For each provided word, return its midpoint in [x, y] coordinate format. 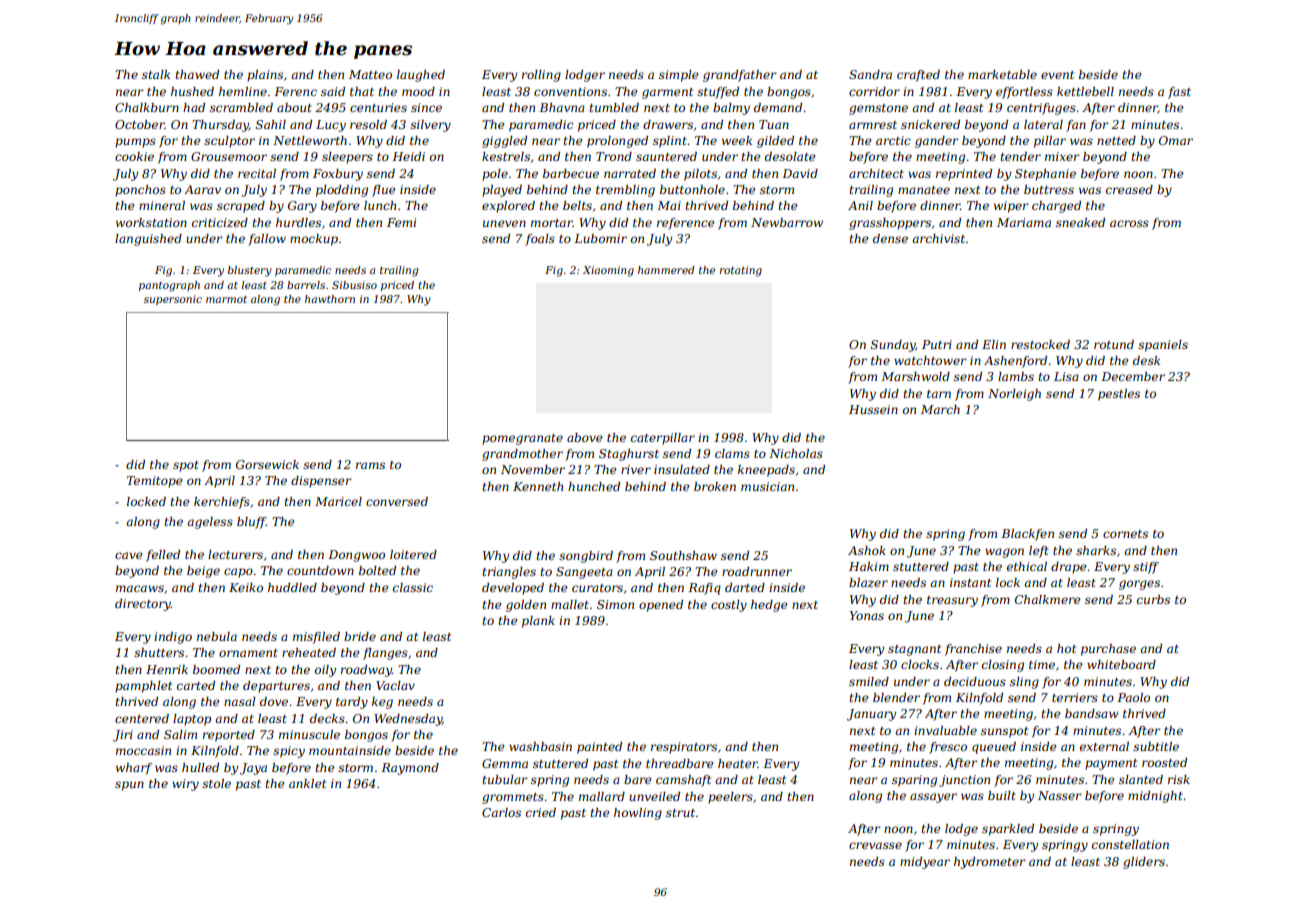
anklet [307, 783]
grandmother [522, 455]
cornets [1125, 534]
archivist [938, 238]
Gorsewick [267, 464]
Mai [669, 205]
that [362, 91]
